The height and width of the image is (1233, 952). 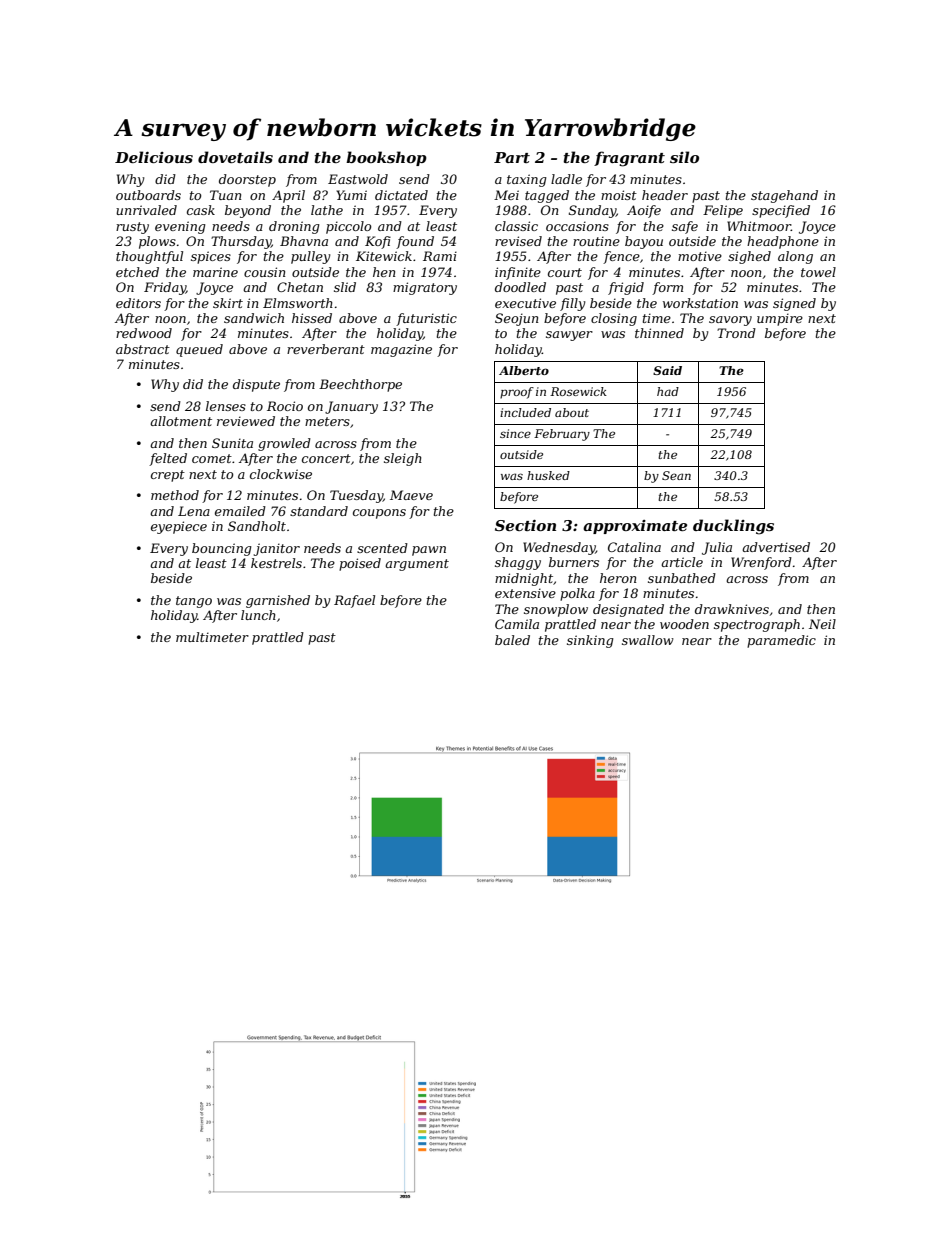 I want to click on Trond, so click(x=736, y=333).
